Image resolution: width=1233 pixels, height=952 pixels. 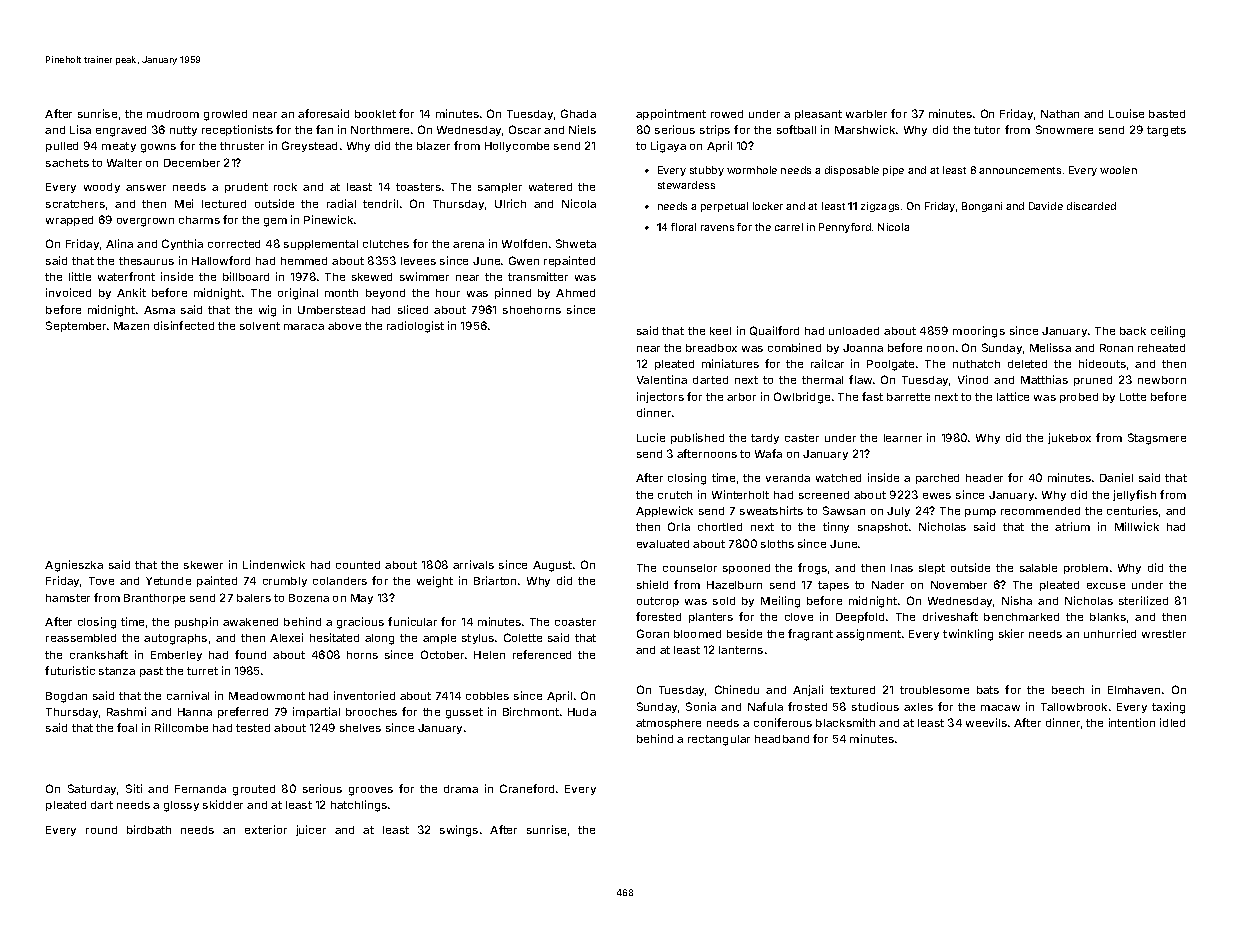 I want to click on swings, so click(x=459, y=831).
